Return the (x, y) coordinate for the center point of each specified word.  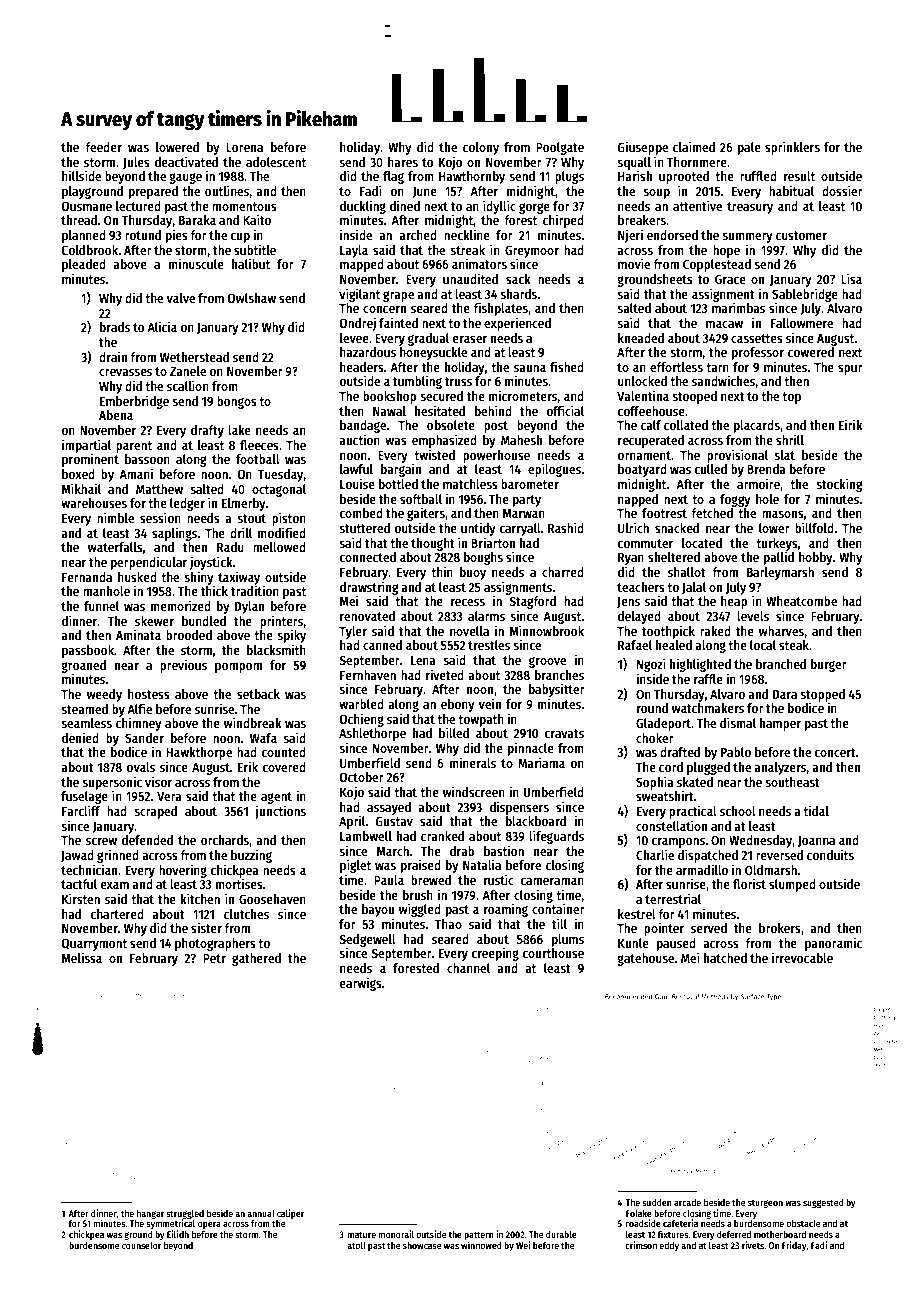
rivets (753, 1245)
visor (158, 781)
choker (655, 738)
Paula (389, 880)
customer (801, 235)
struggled (185, 1214)
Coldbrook (90, 250)
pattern (478, 1235)
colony (481, 148)
